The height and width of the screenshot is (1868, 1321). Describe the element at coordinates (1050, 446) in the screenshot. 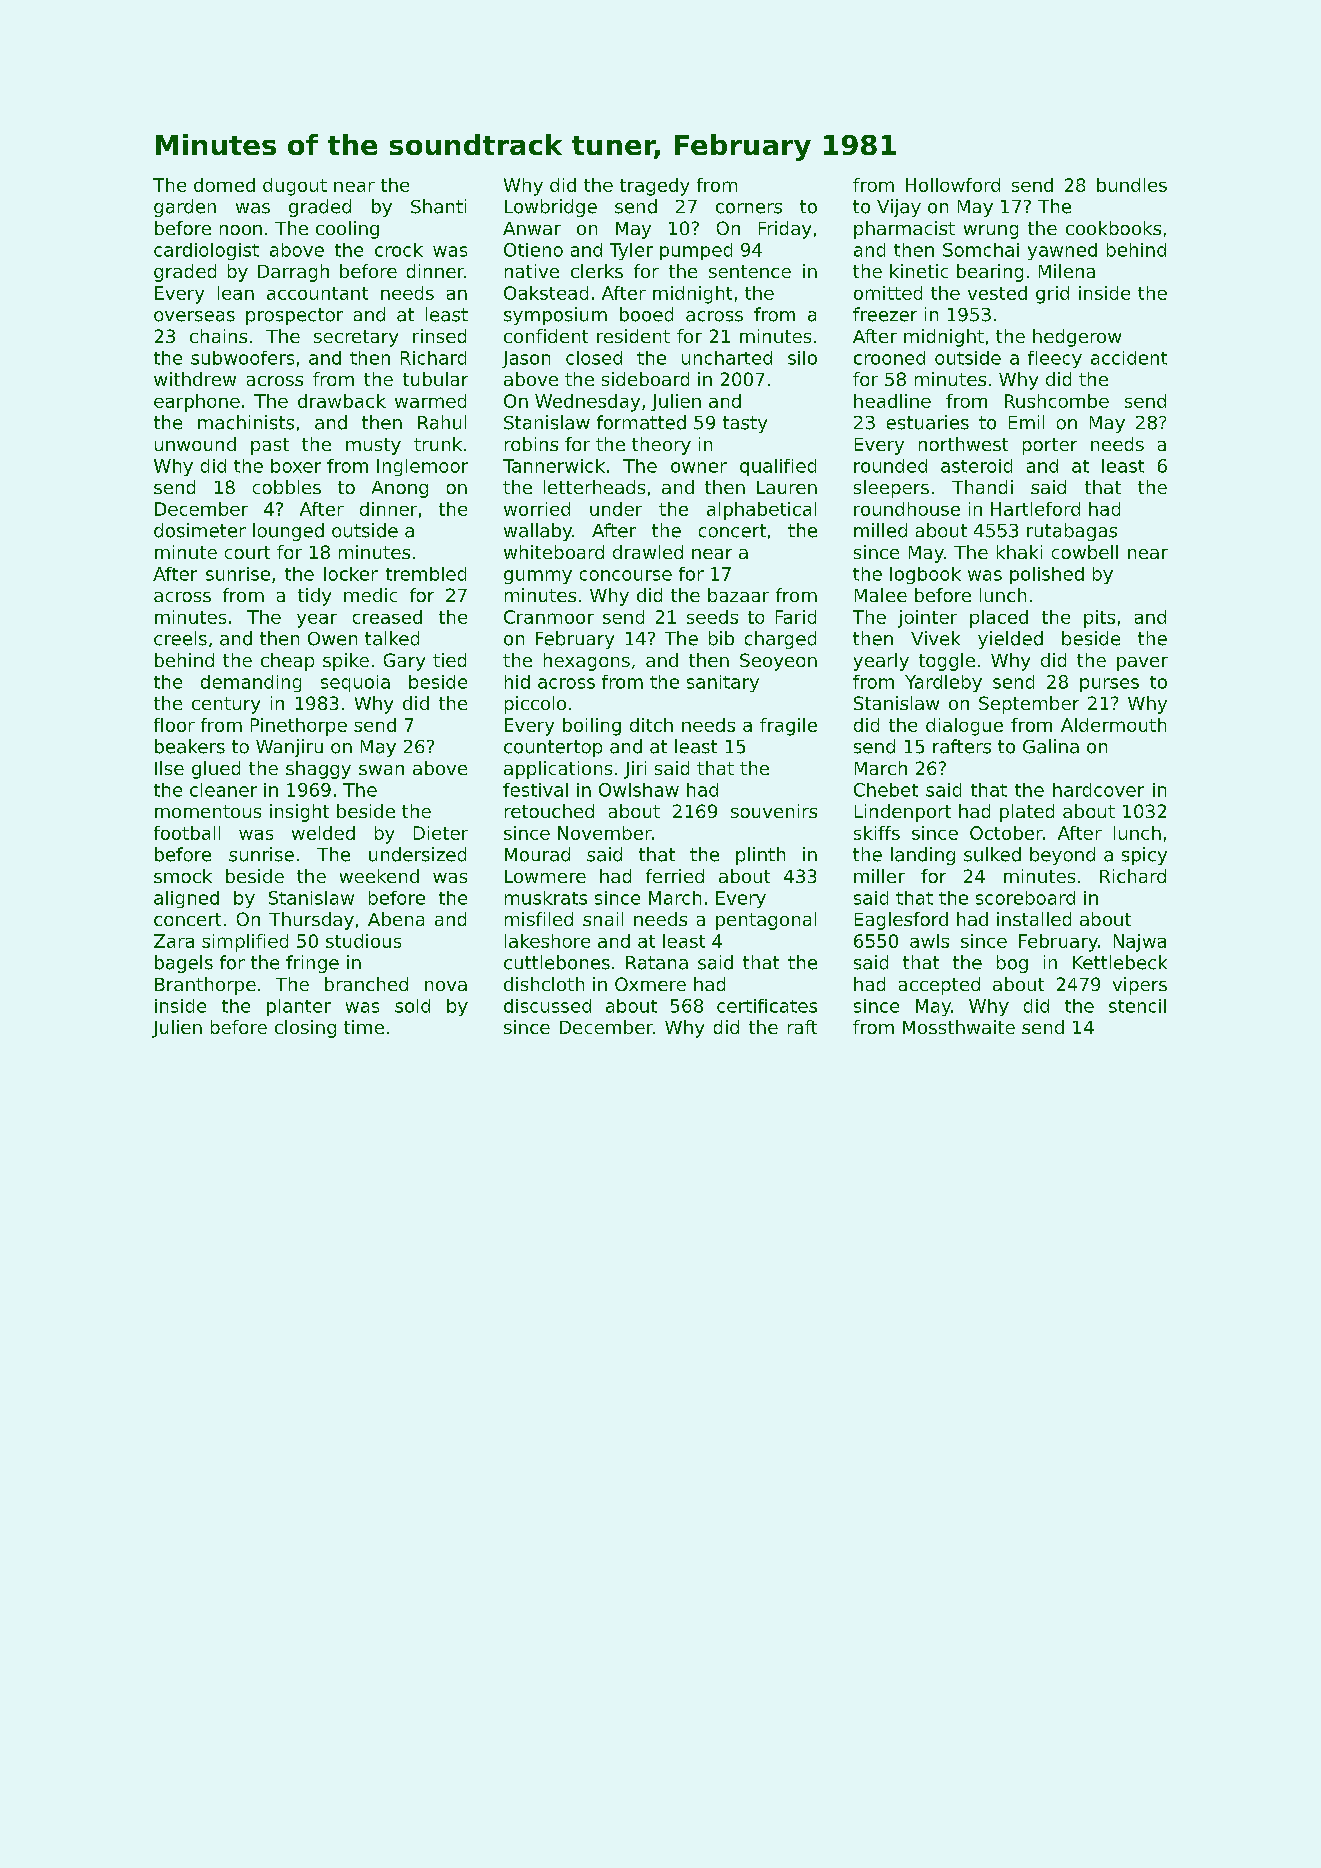

I see `porter` at that location.
